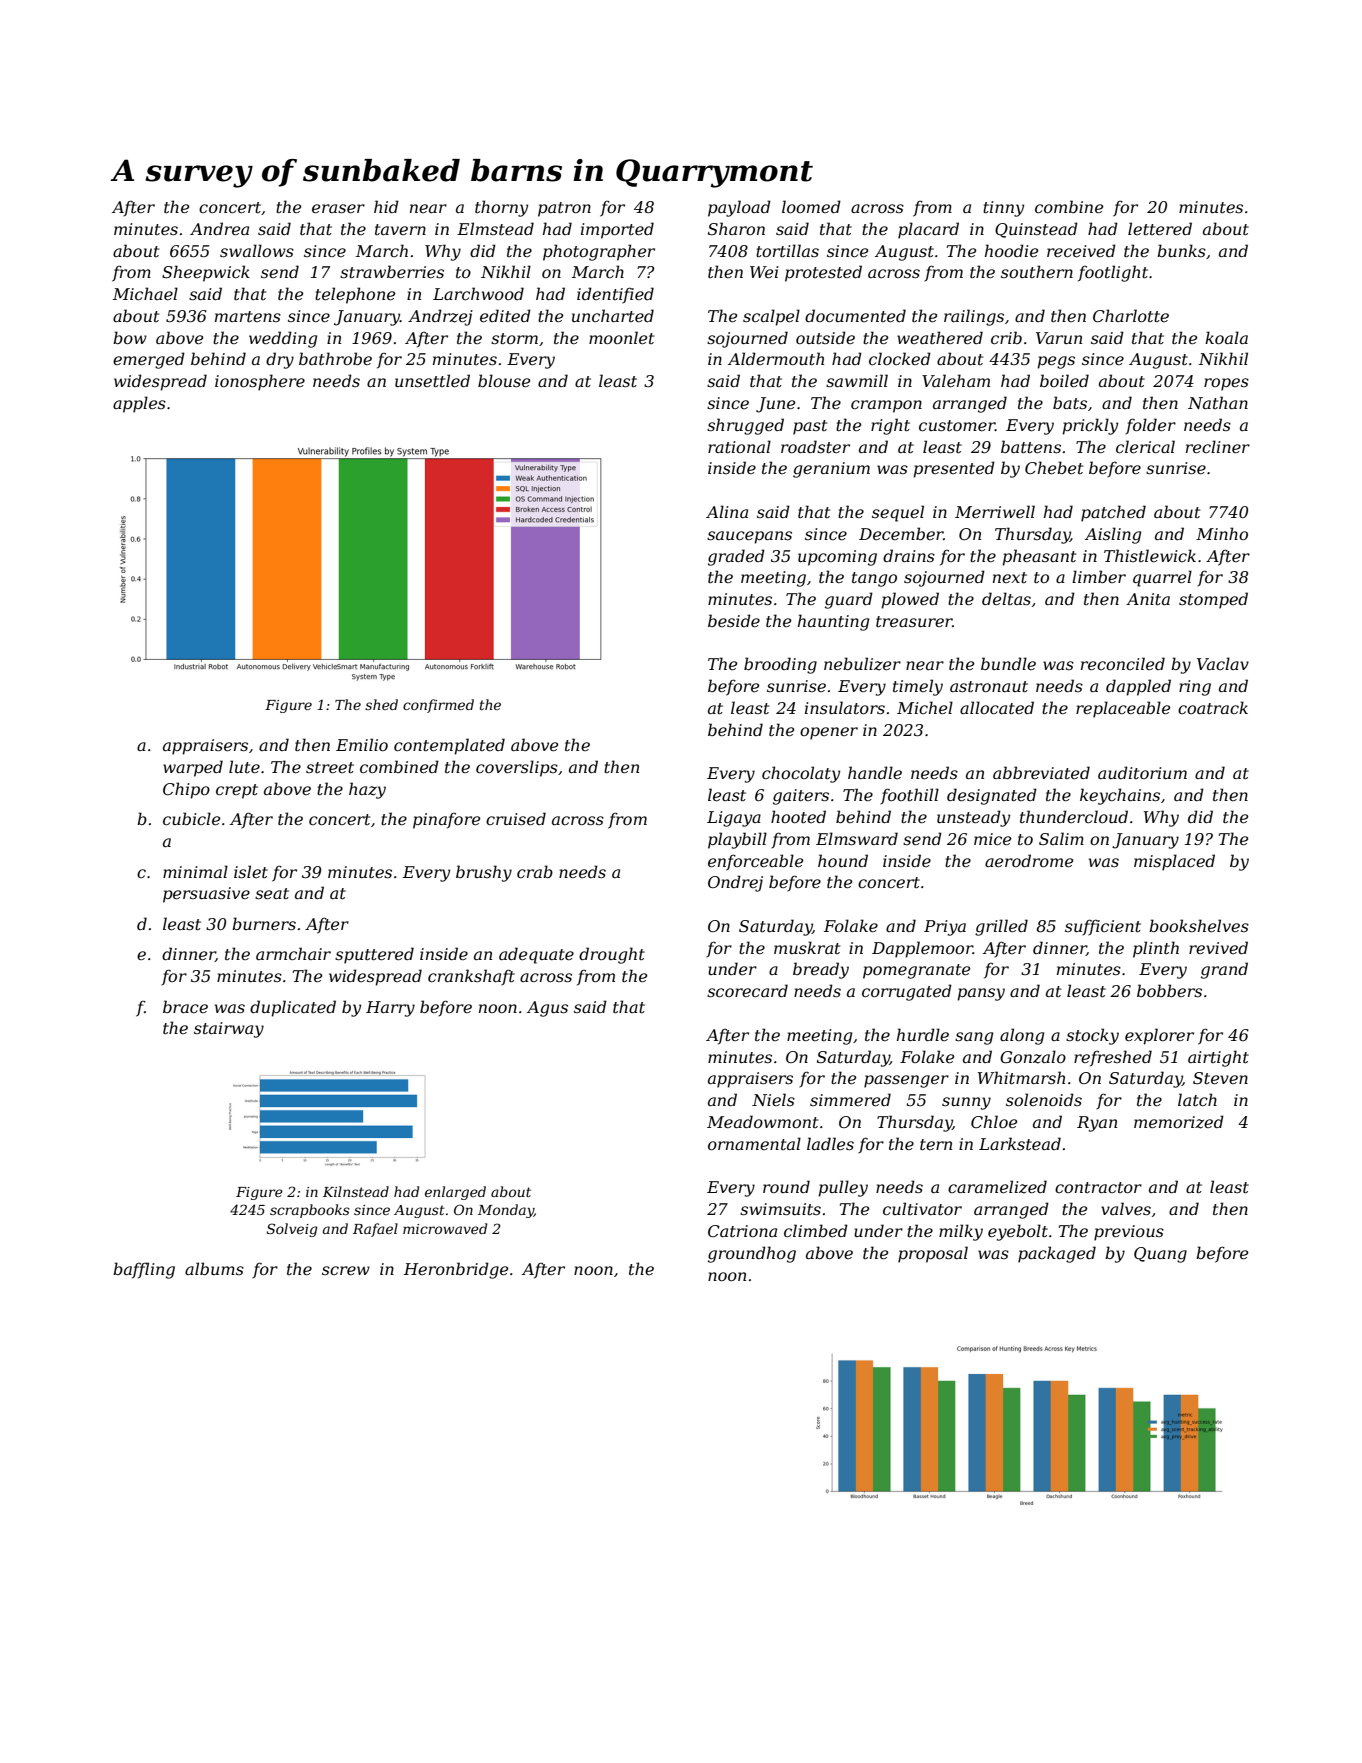  What do you see at coordinates (219, 228) in the image?
I see `Andrea` at bounding box center [219, 228].
